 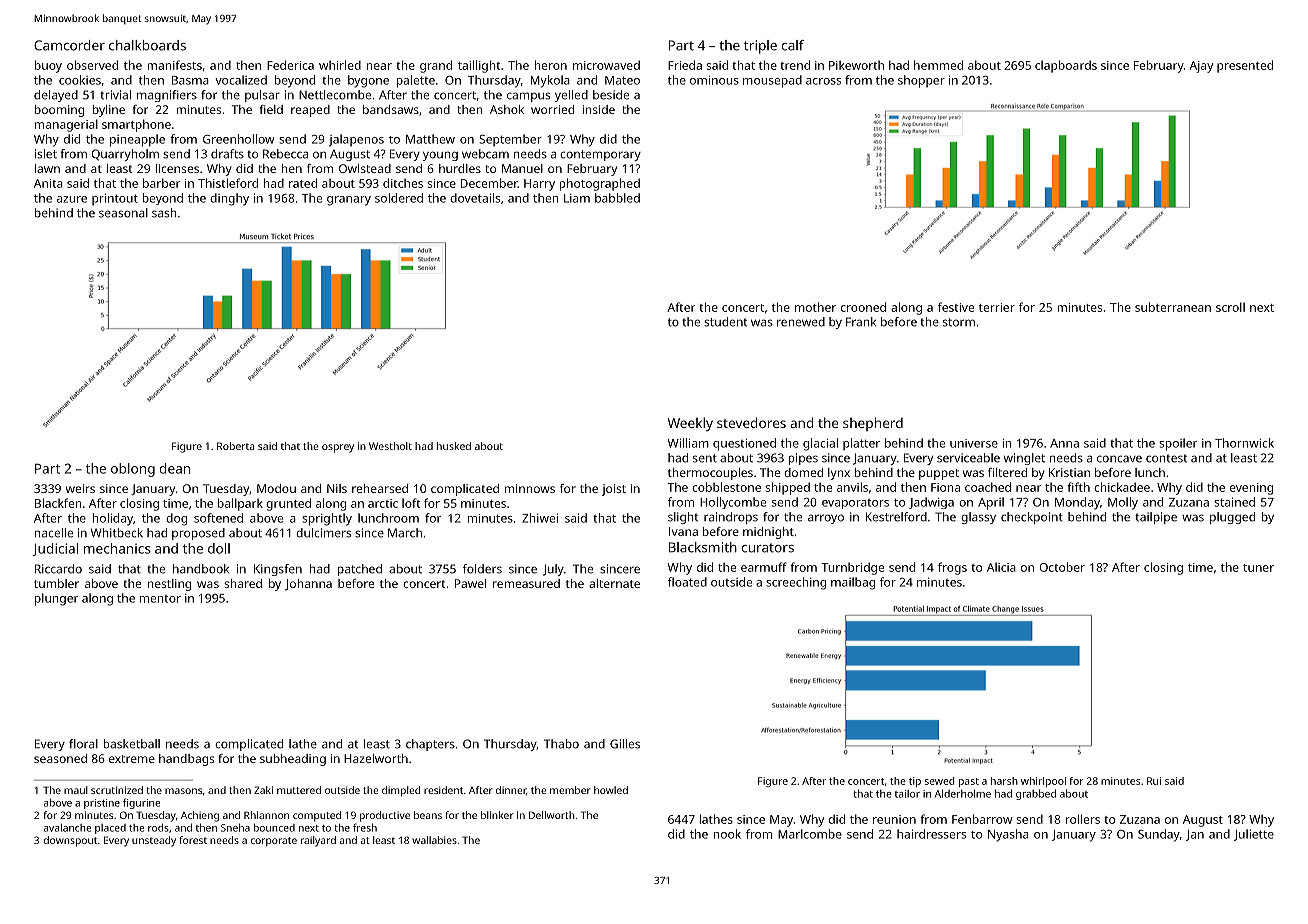 What do you see at coordinates (70, 841) in the page?
I see `downspout` at bounding box center [70, 841].
